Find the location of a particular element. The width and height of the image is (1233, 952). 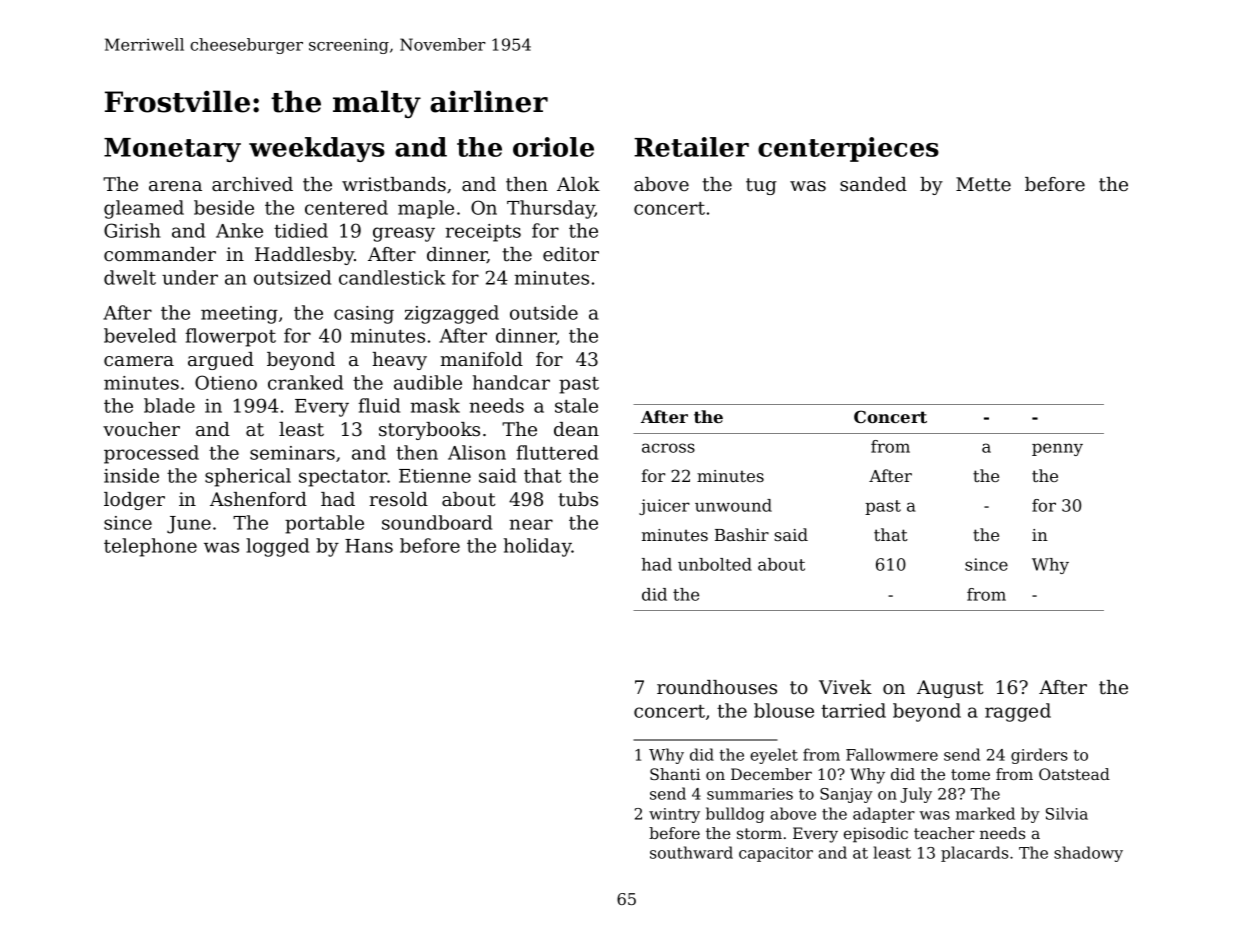

Mette is located at coordinates (983, 184).
